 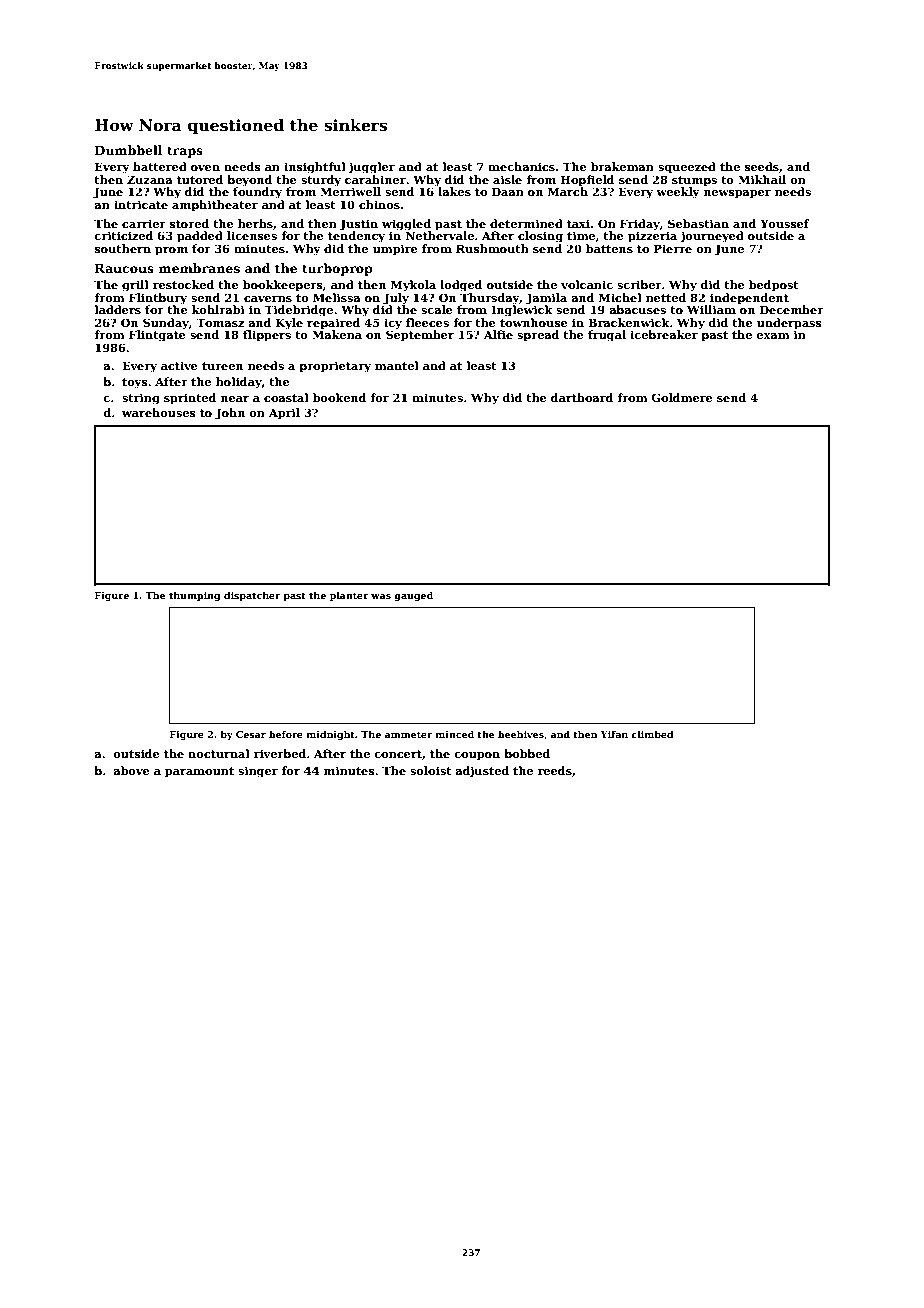 I want to click on umpire, so click(x=395, y=250).
